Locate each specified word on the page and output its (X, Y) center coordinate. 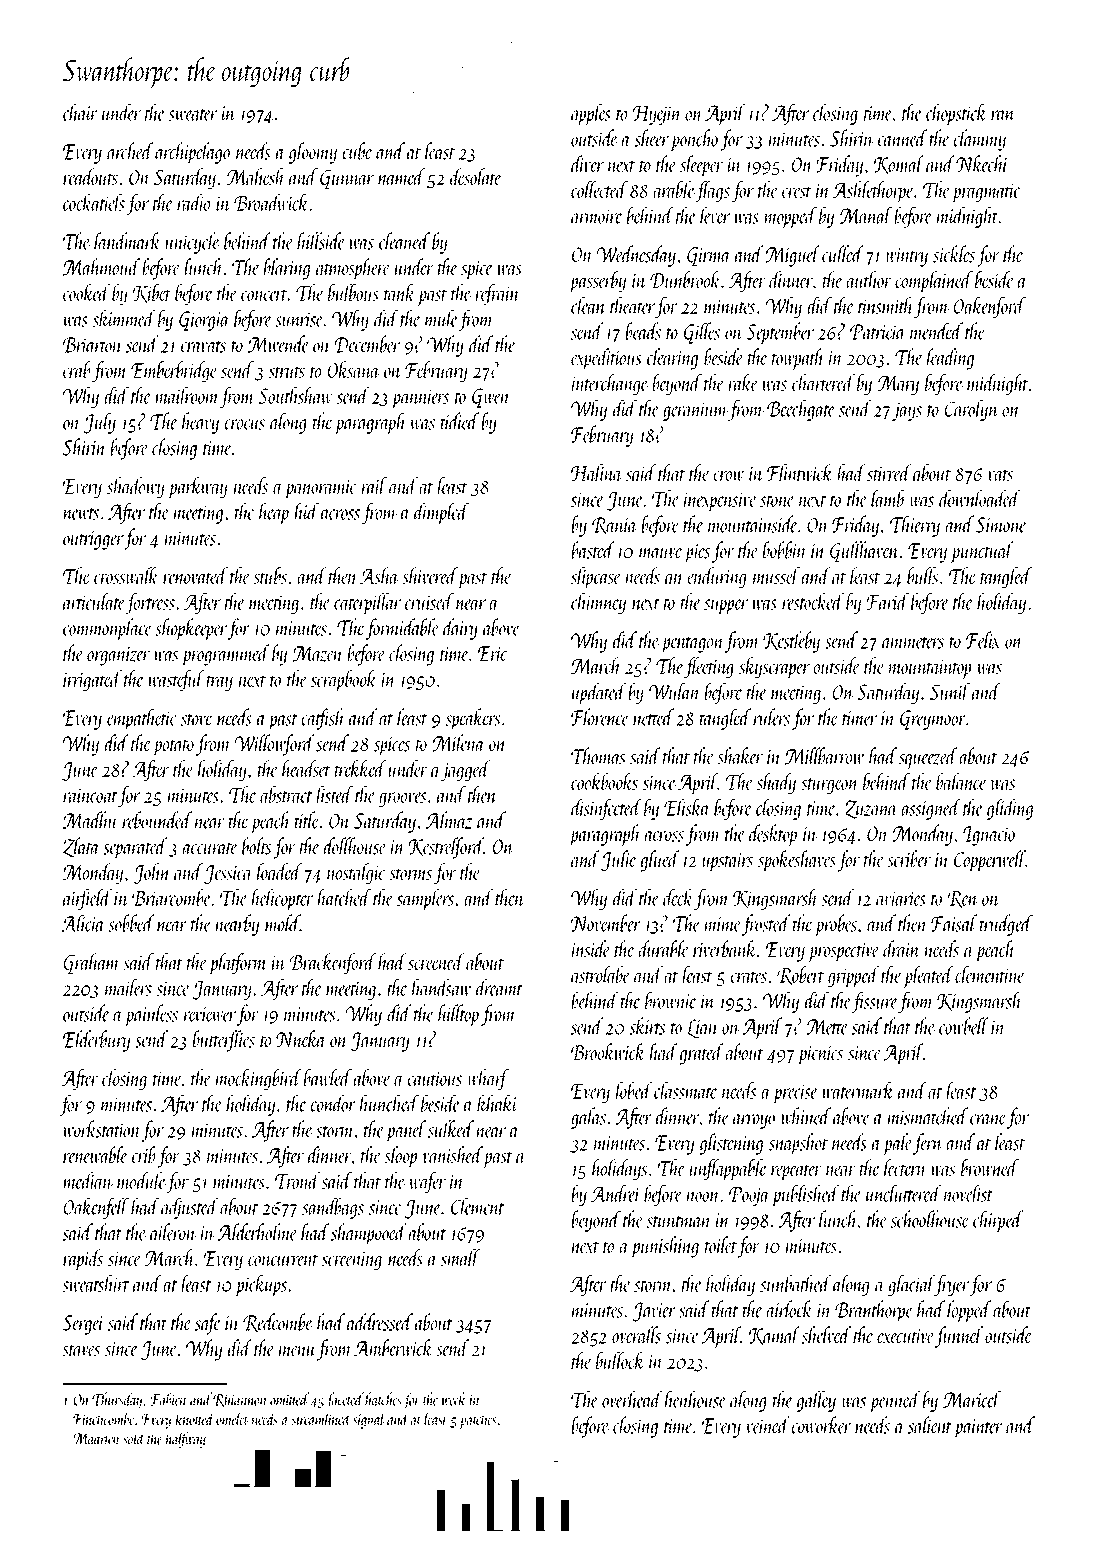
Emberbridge (174, 372)
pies (697, 554)
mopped (791, 218)
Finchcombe (104, 1419)
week (454, 1399)
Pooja (750, 1196)
